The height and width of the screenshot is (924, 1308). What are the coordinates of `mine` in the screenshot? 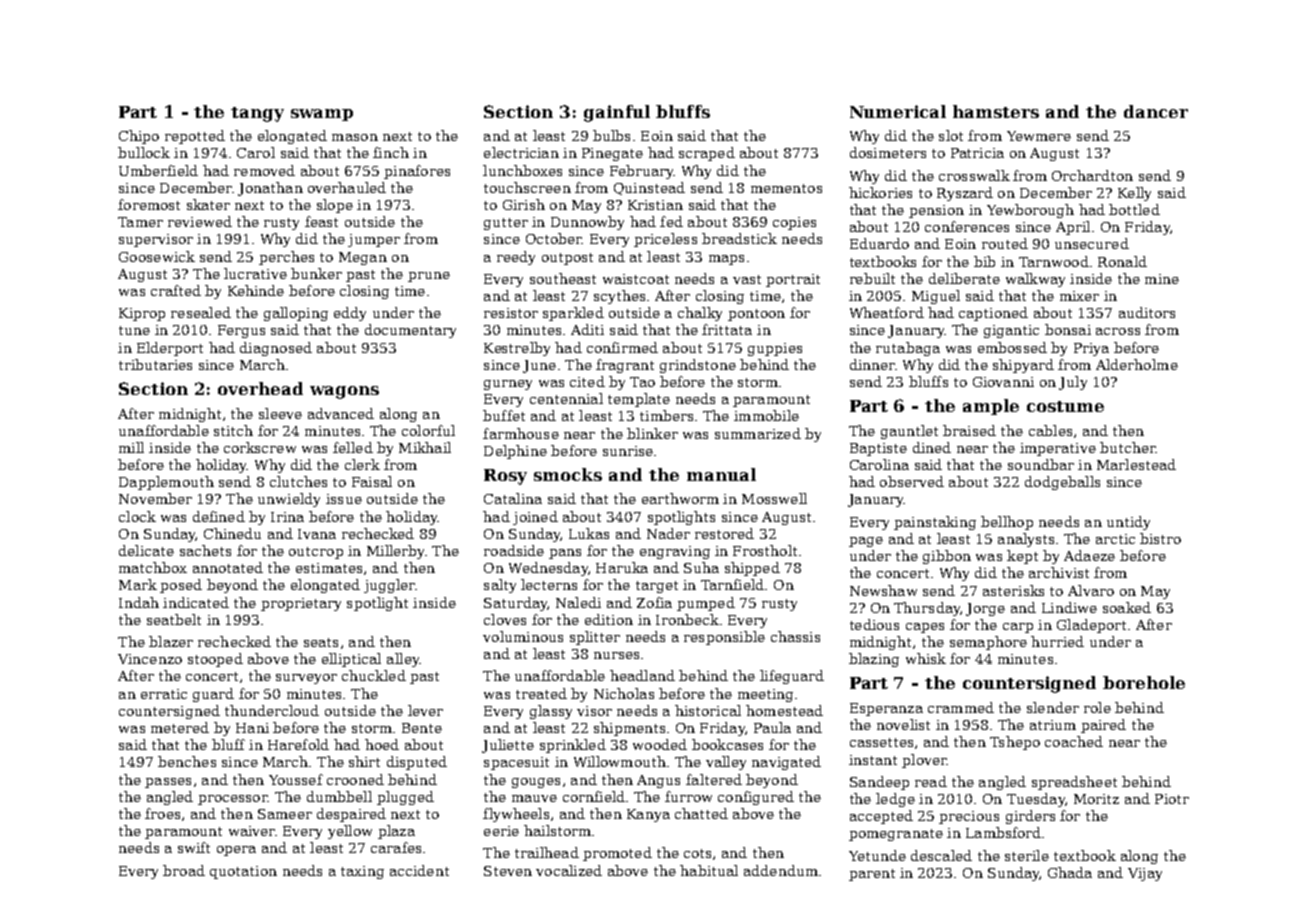 It's located at (1162, 279).
